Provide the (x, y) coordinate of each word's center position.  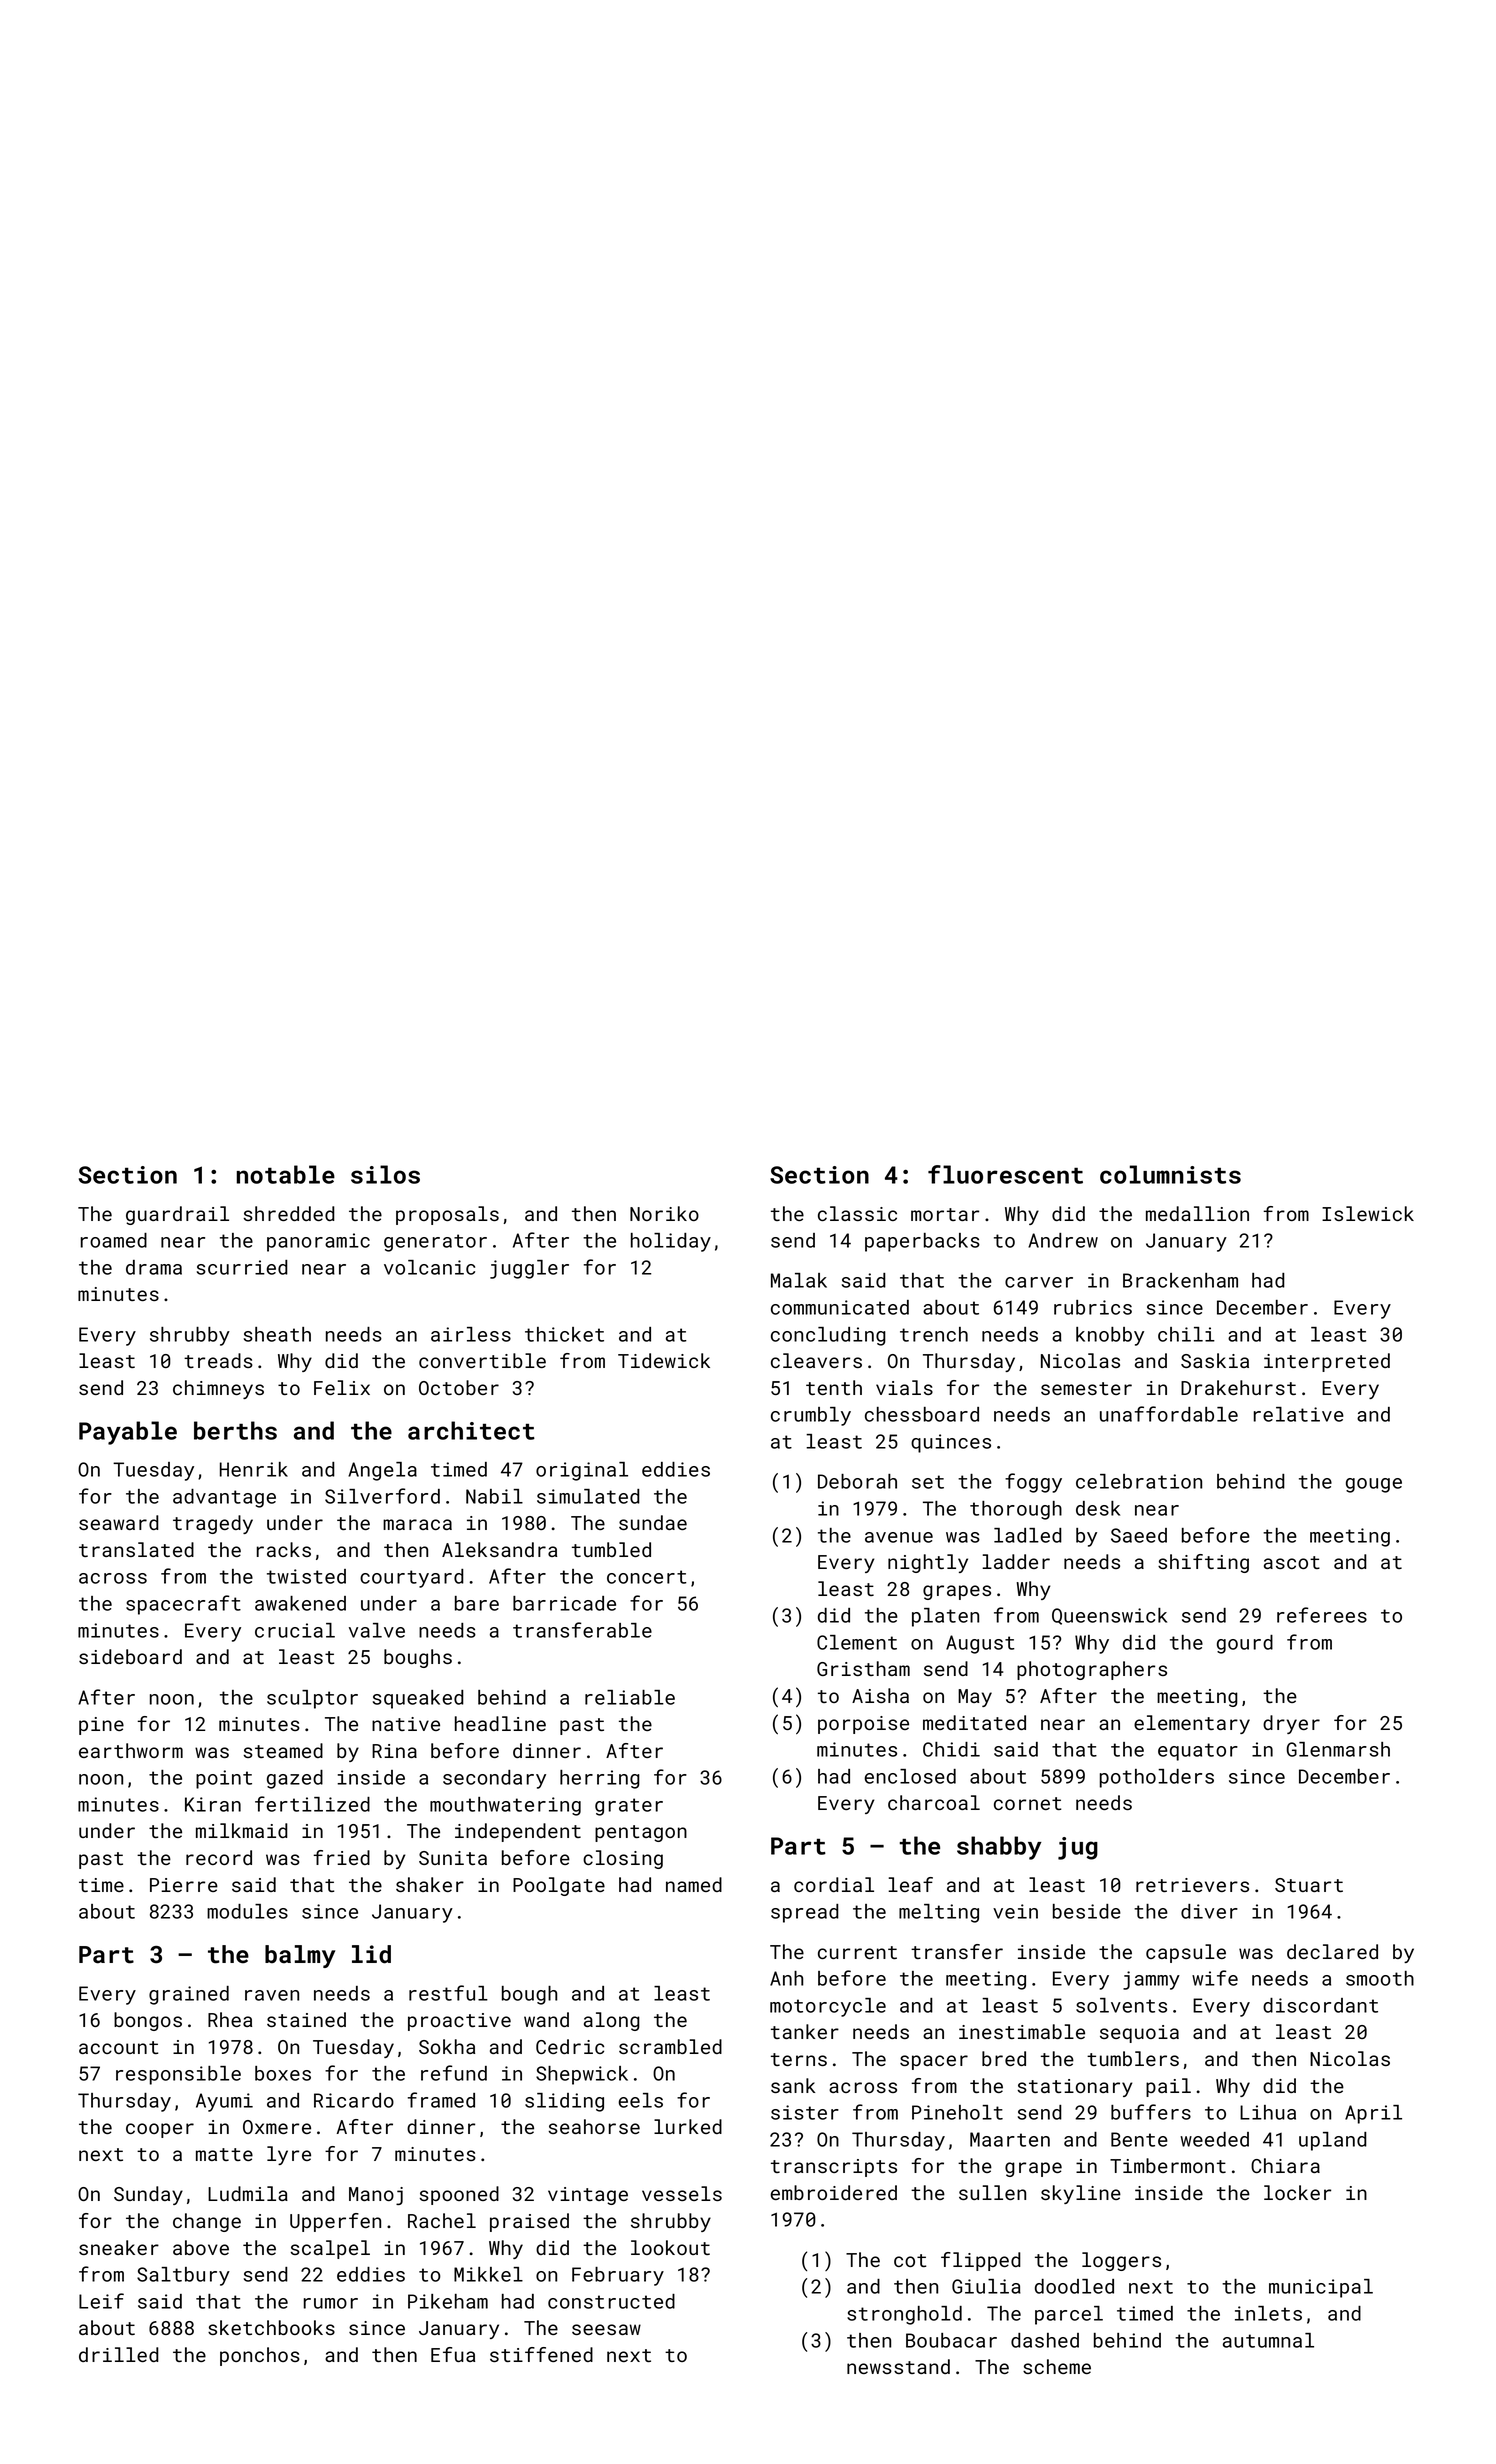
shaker (430, 1884)
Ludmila (248, 2193)
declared (1332, 1951)
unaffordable (1169, 1414)
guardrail (177, 1215)
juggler (529, 1269)
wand (546, 2019)
